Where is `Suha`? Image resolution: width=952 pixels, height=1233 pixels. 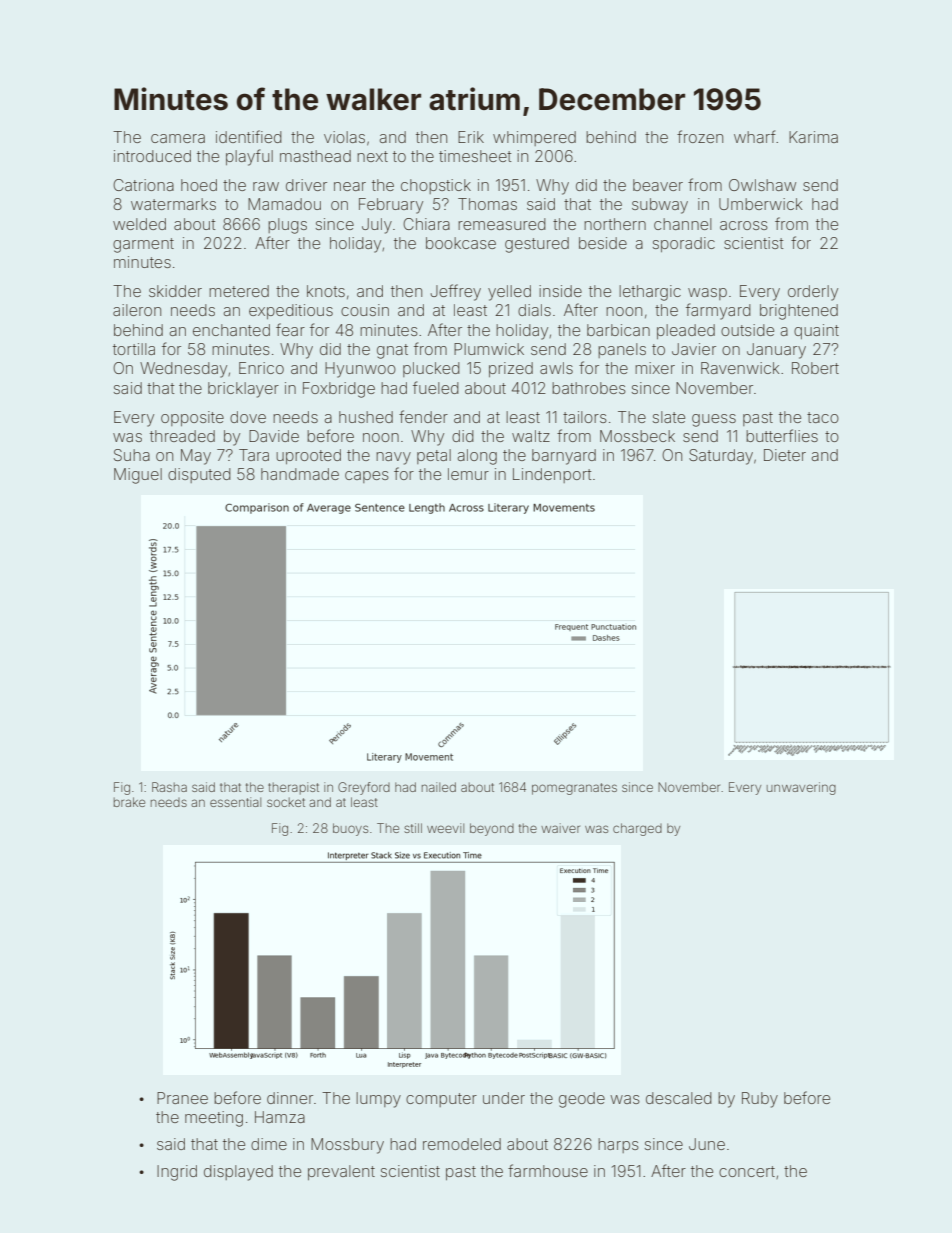
Suha is located at coordinates (132, 455).
